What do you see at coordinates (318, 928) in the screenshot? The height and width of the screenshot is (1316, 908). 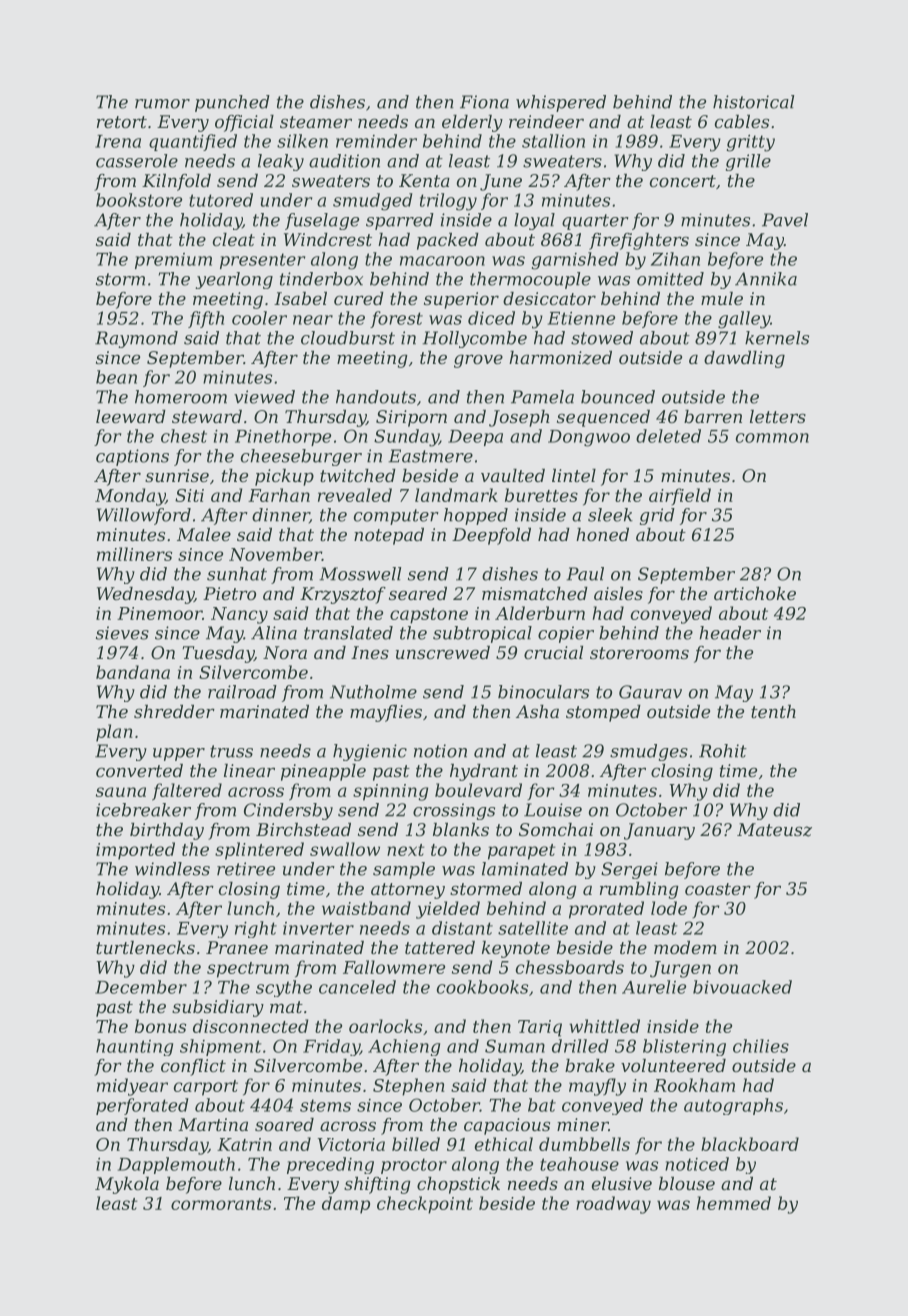 I see `inverter` at bounding box center [318, 928].
